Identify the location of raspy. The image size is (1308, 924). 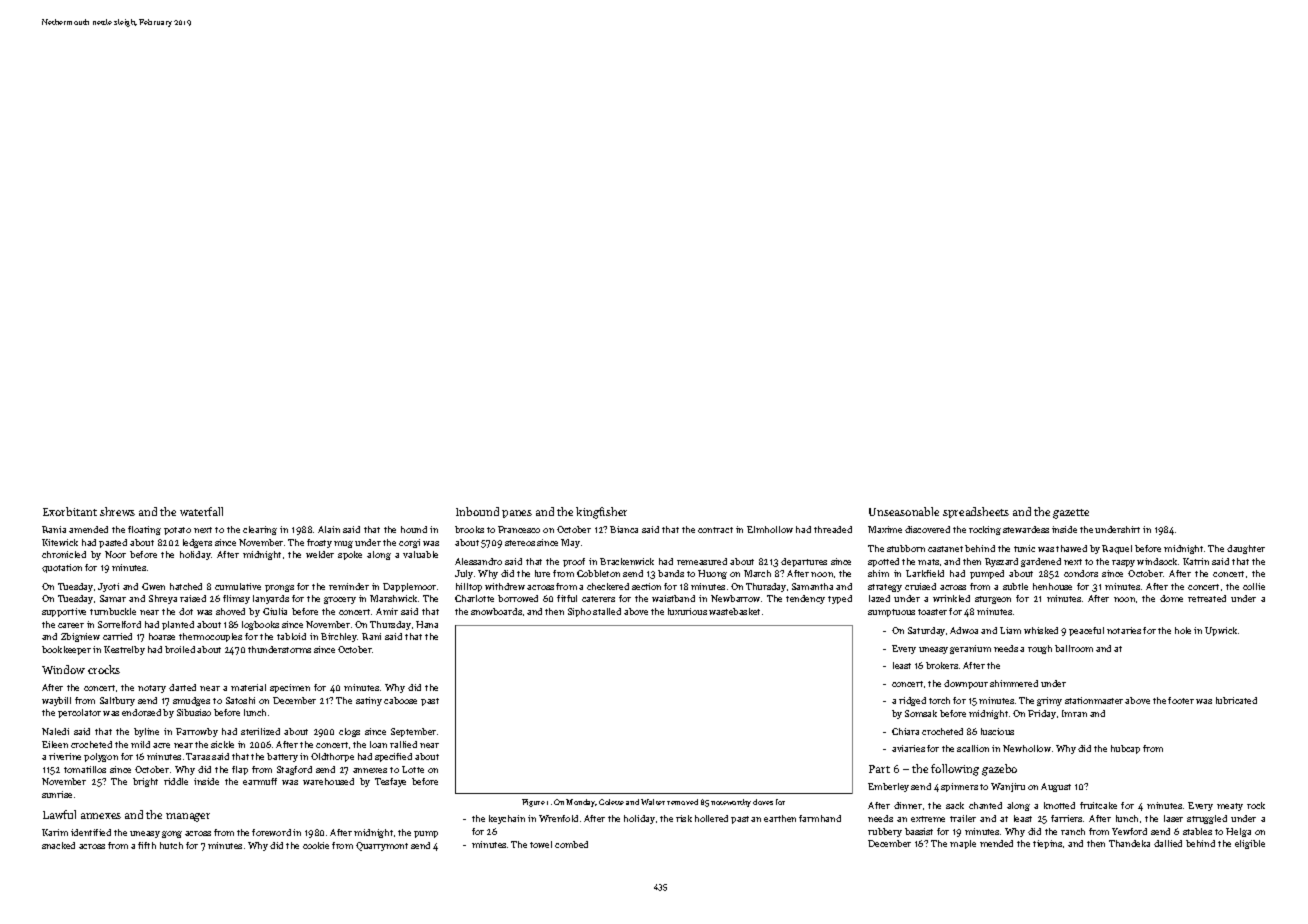
(1123, 563).
